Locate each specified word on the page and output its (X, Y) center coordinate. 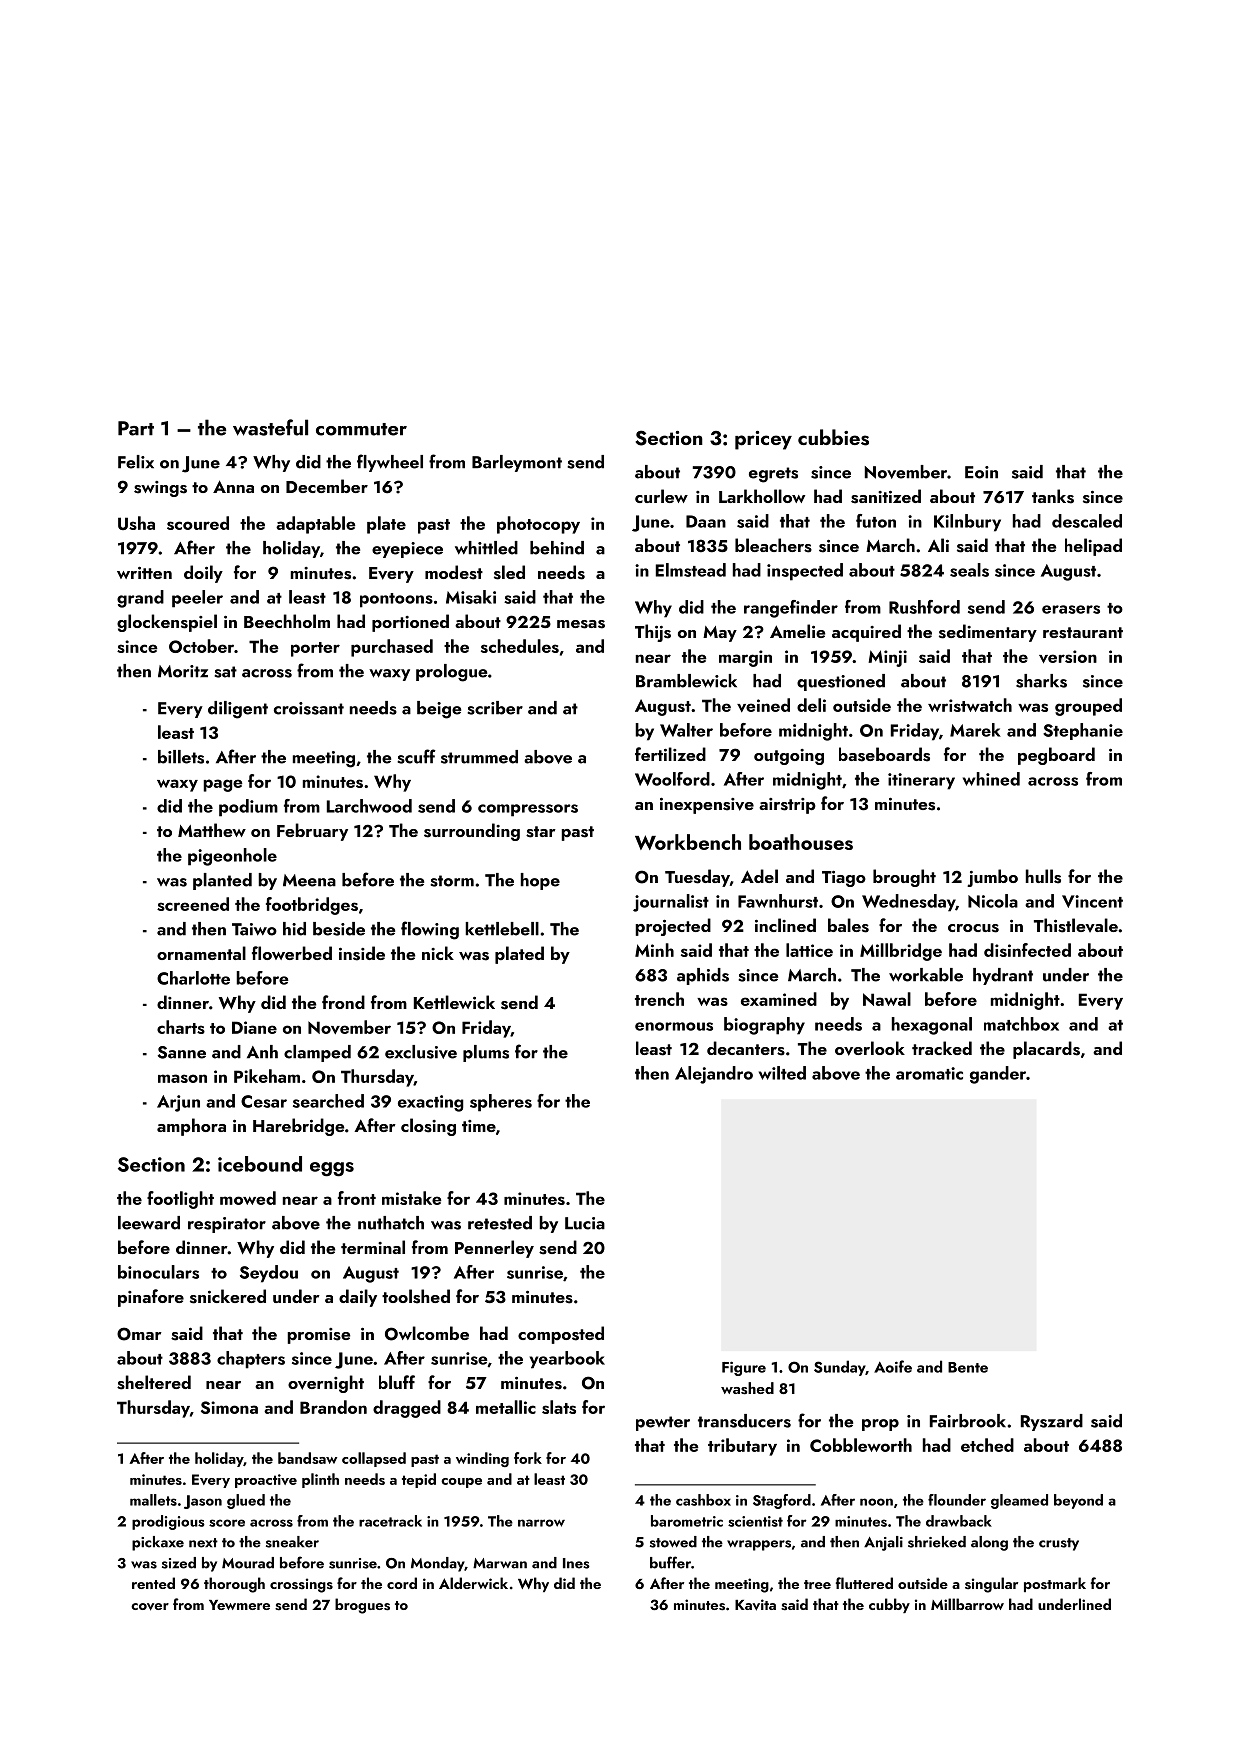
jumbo (992, 878)
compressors (528, 810)
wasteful (270, 427)
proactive (266, 1481)
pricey (763, 440)
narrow (541, 1523)
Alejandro (714, 1075)
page (223, 785)
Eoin (981, 472)
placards (1046, 1050)
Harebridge (298, 1127)
